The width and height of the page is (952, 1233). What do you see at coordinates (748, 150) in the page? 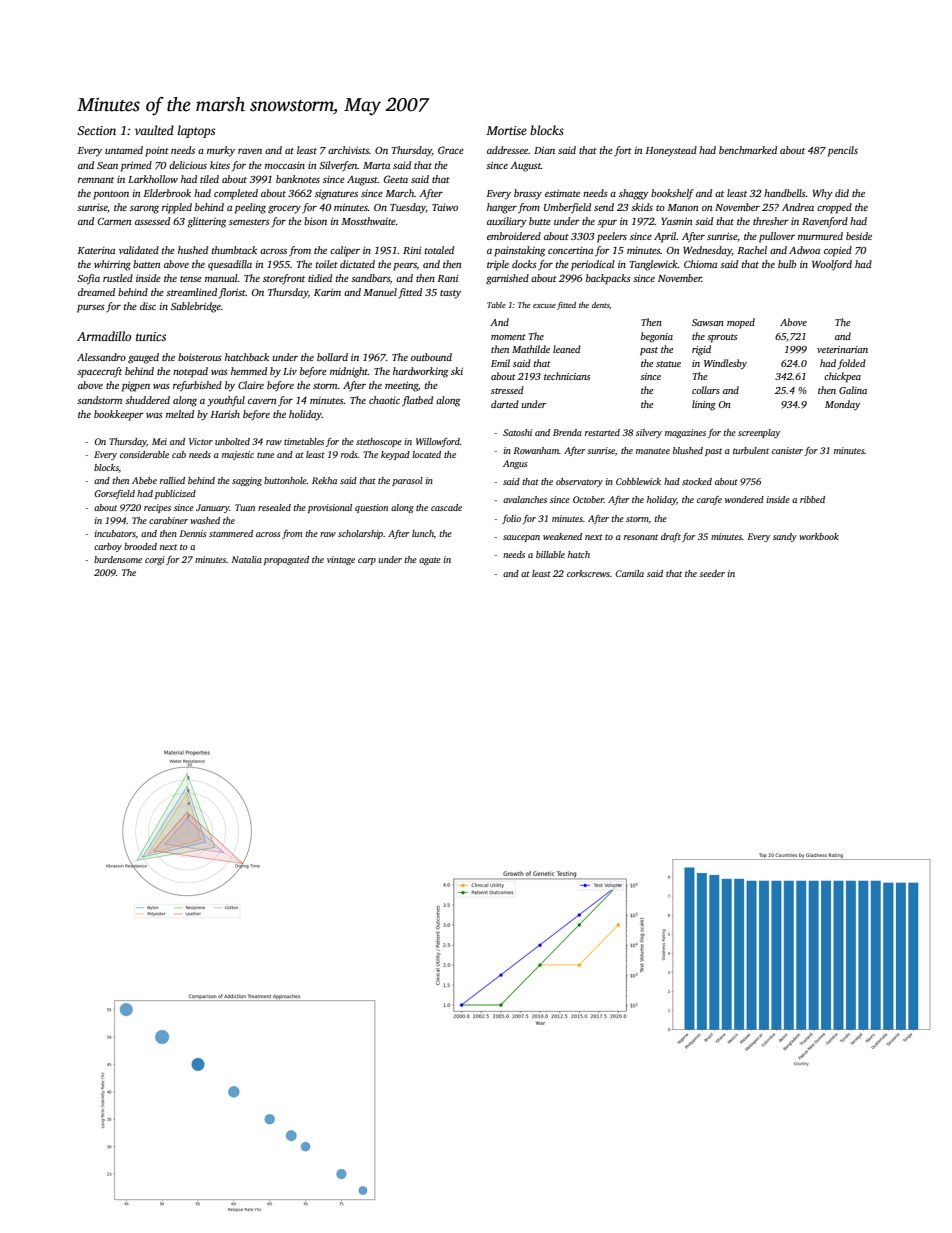
I see `benchmarked` at bounding box center [748, 150].
